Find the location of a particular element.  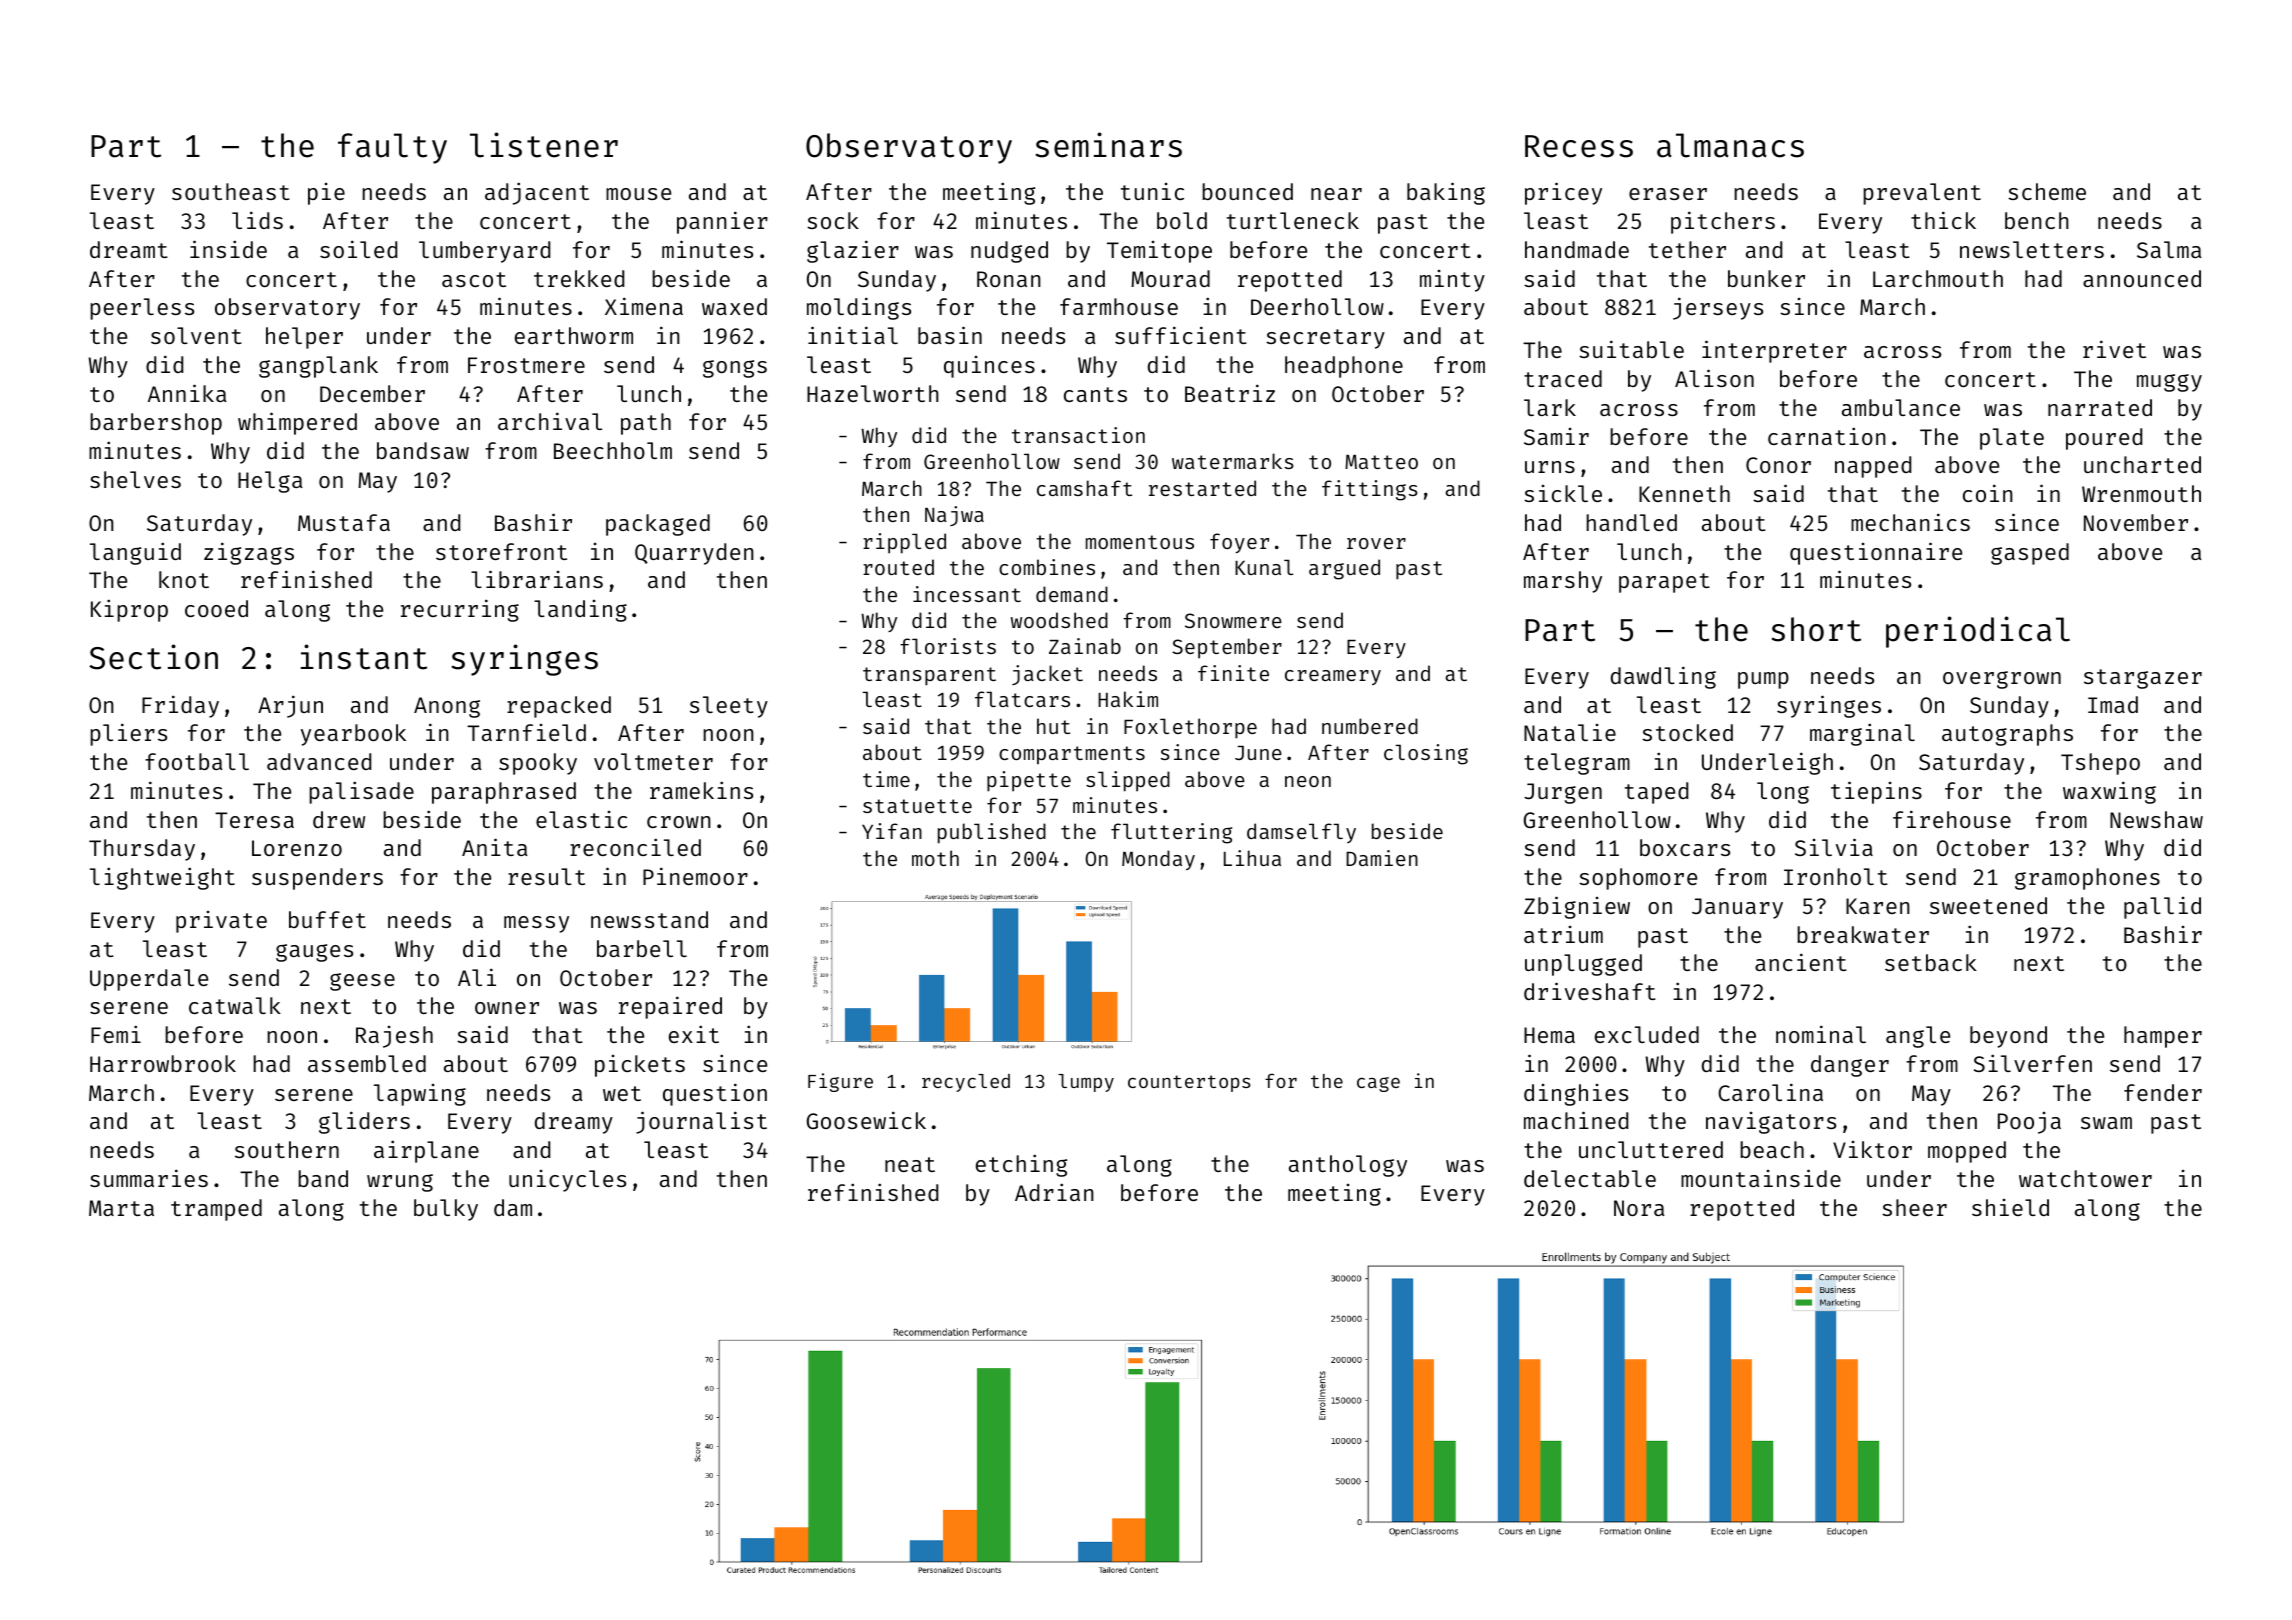

gasped is located at coordinates (2030, 554).
